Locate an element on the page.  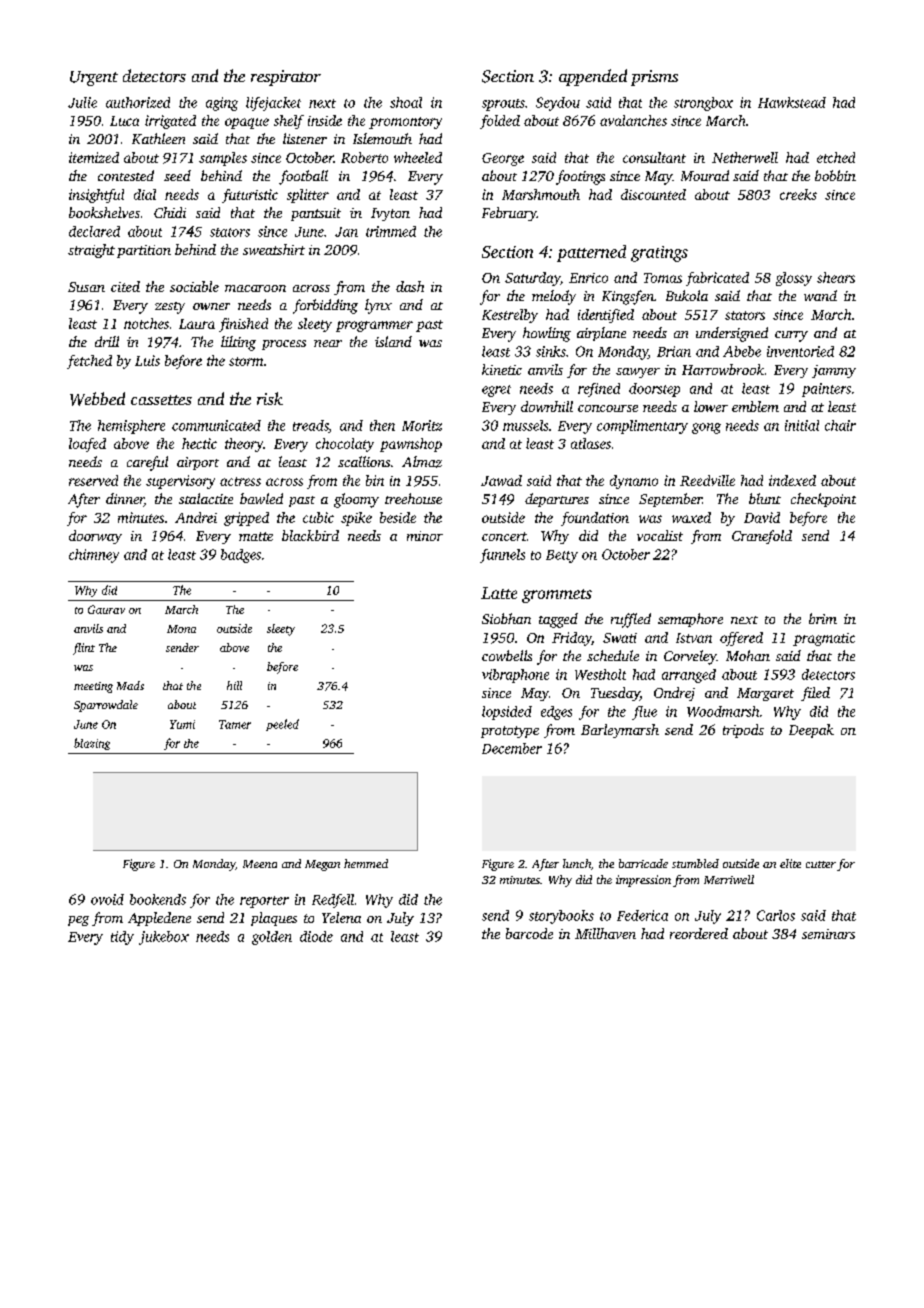
dash is located at coordinates (410, 286).
